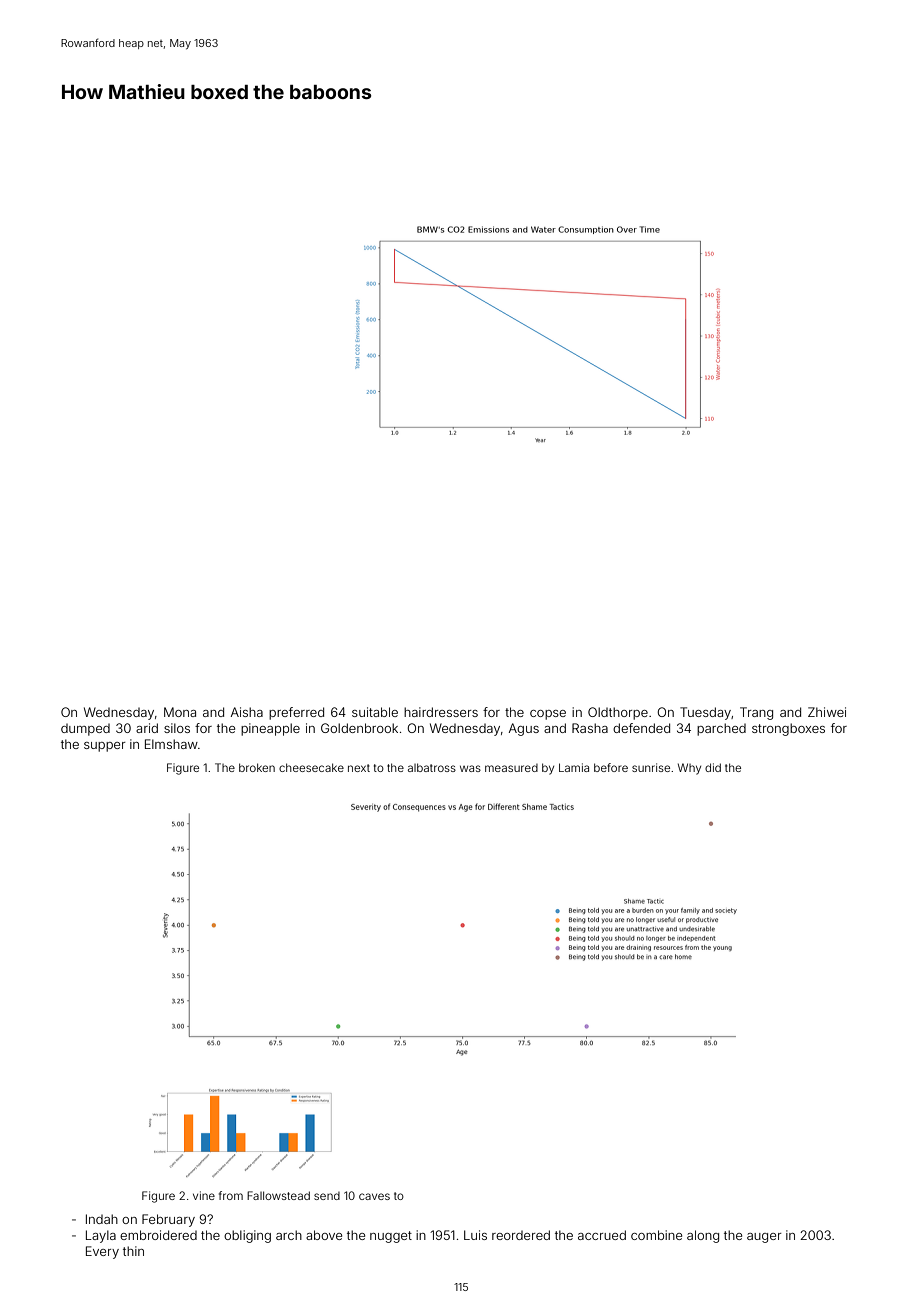 This document has width=908, height=1316. I want to click on combine, so click(656, 1235).
